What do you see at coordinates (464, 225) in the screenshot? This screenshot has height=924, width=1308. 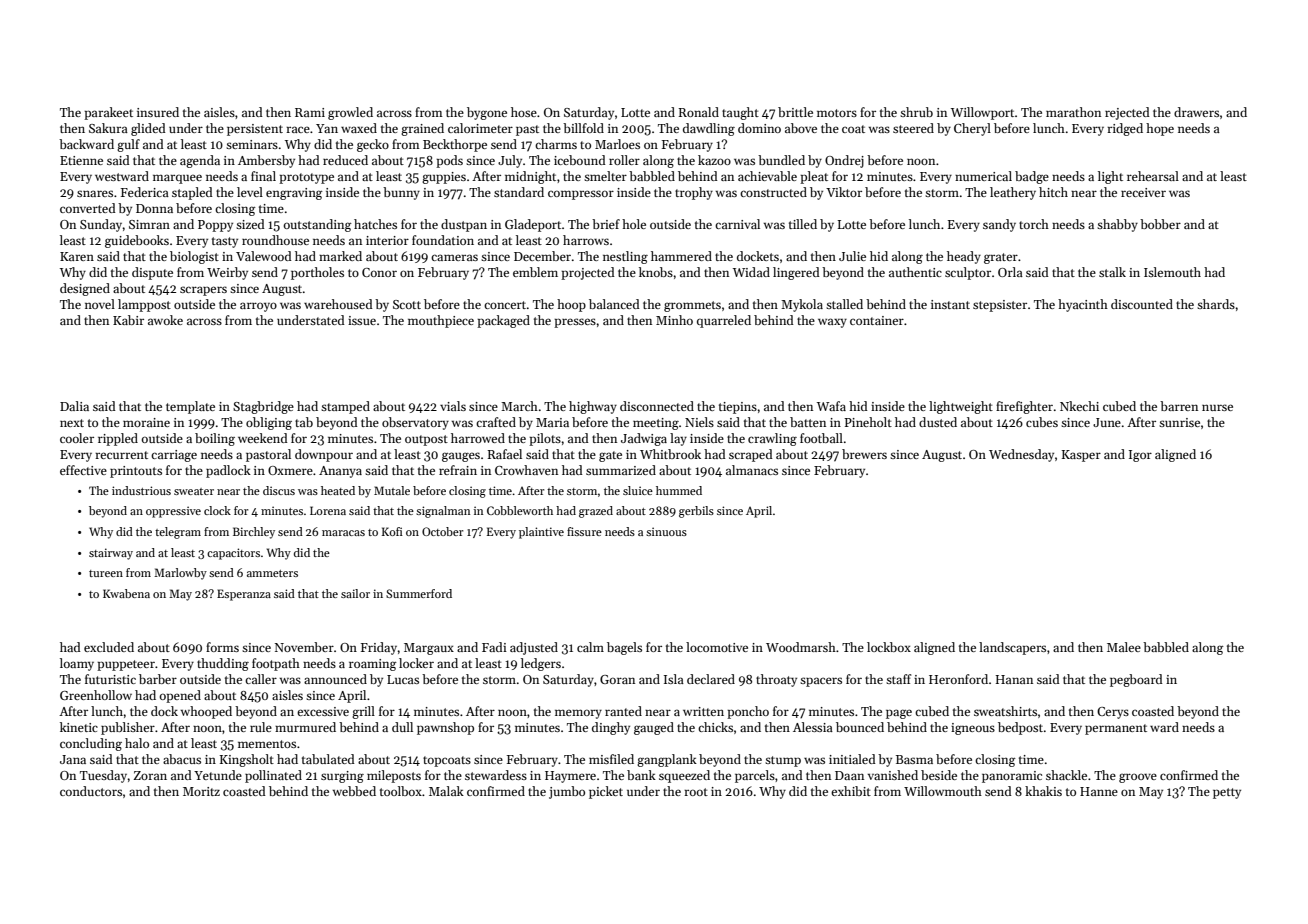 I see `dustpan` at bounding box center [464, 225].
